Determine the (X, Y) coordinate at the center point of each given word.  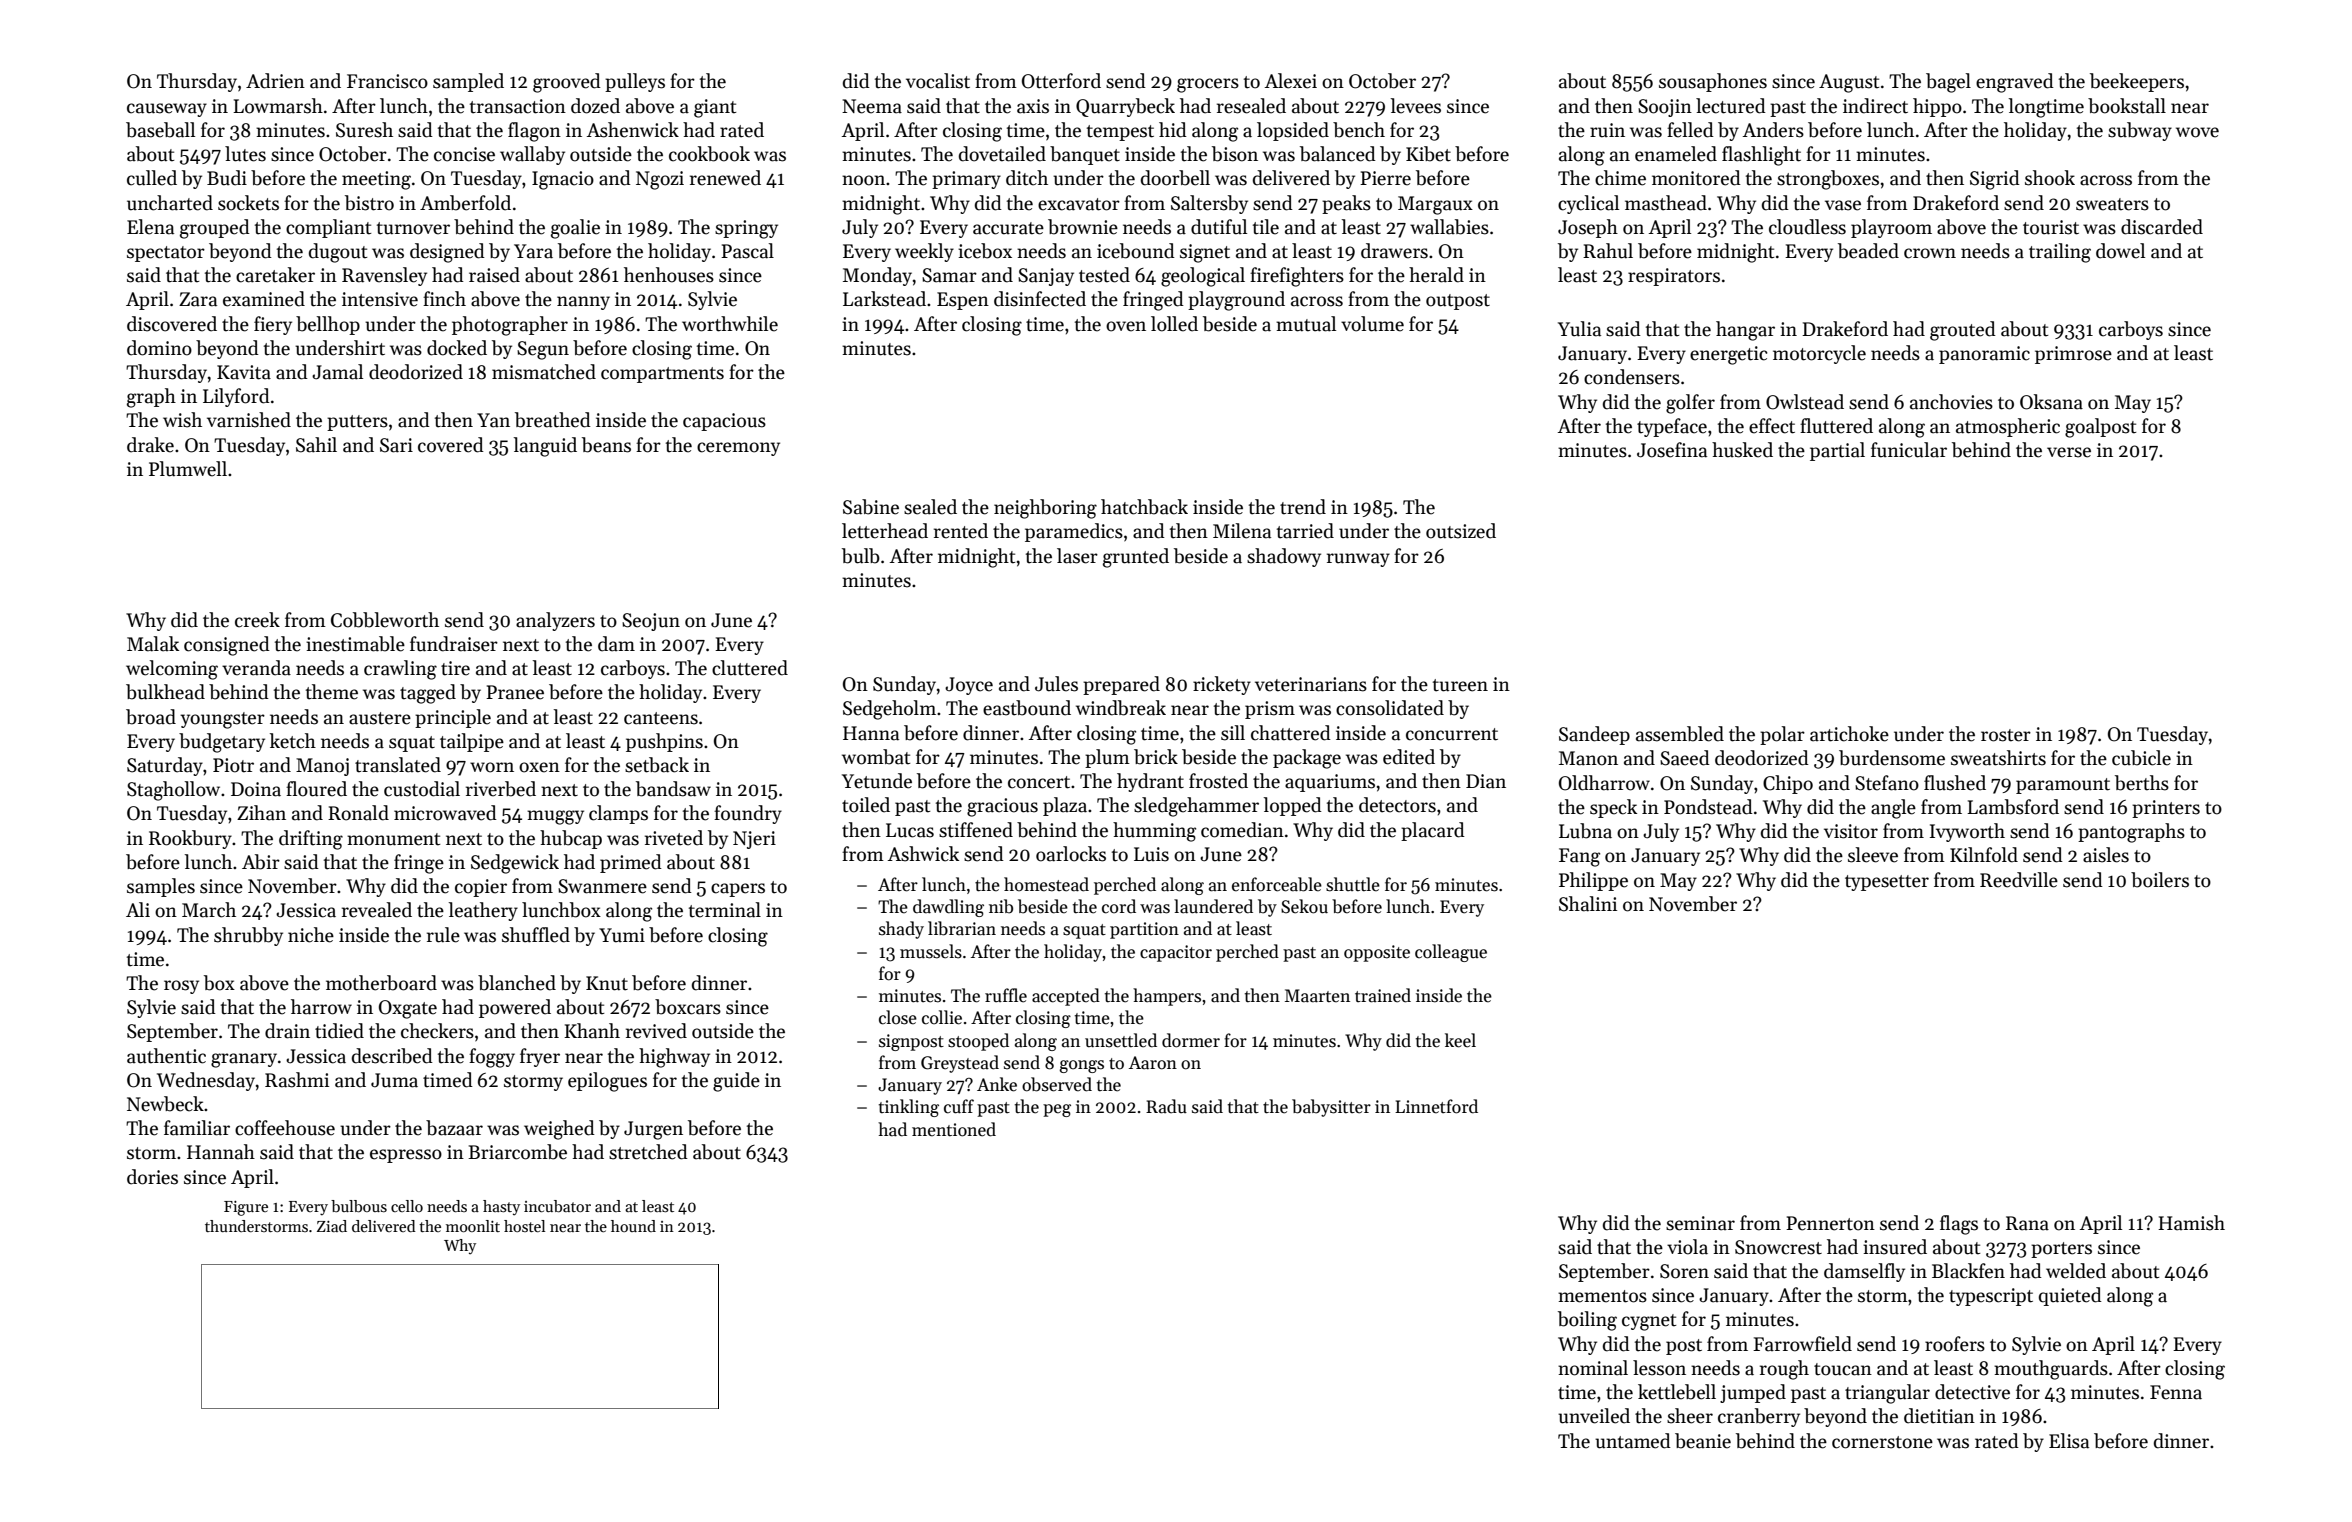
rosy (181, 987)
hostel (524, 1226)
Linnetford (1436, 1106)
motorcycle (1819, 354)
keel (1460, 1040)
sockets (248, 203)
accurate (1008, 228)
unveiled (1594, 1416)
